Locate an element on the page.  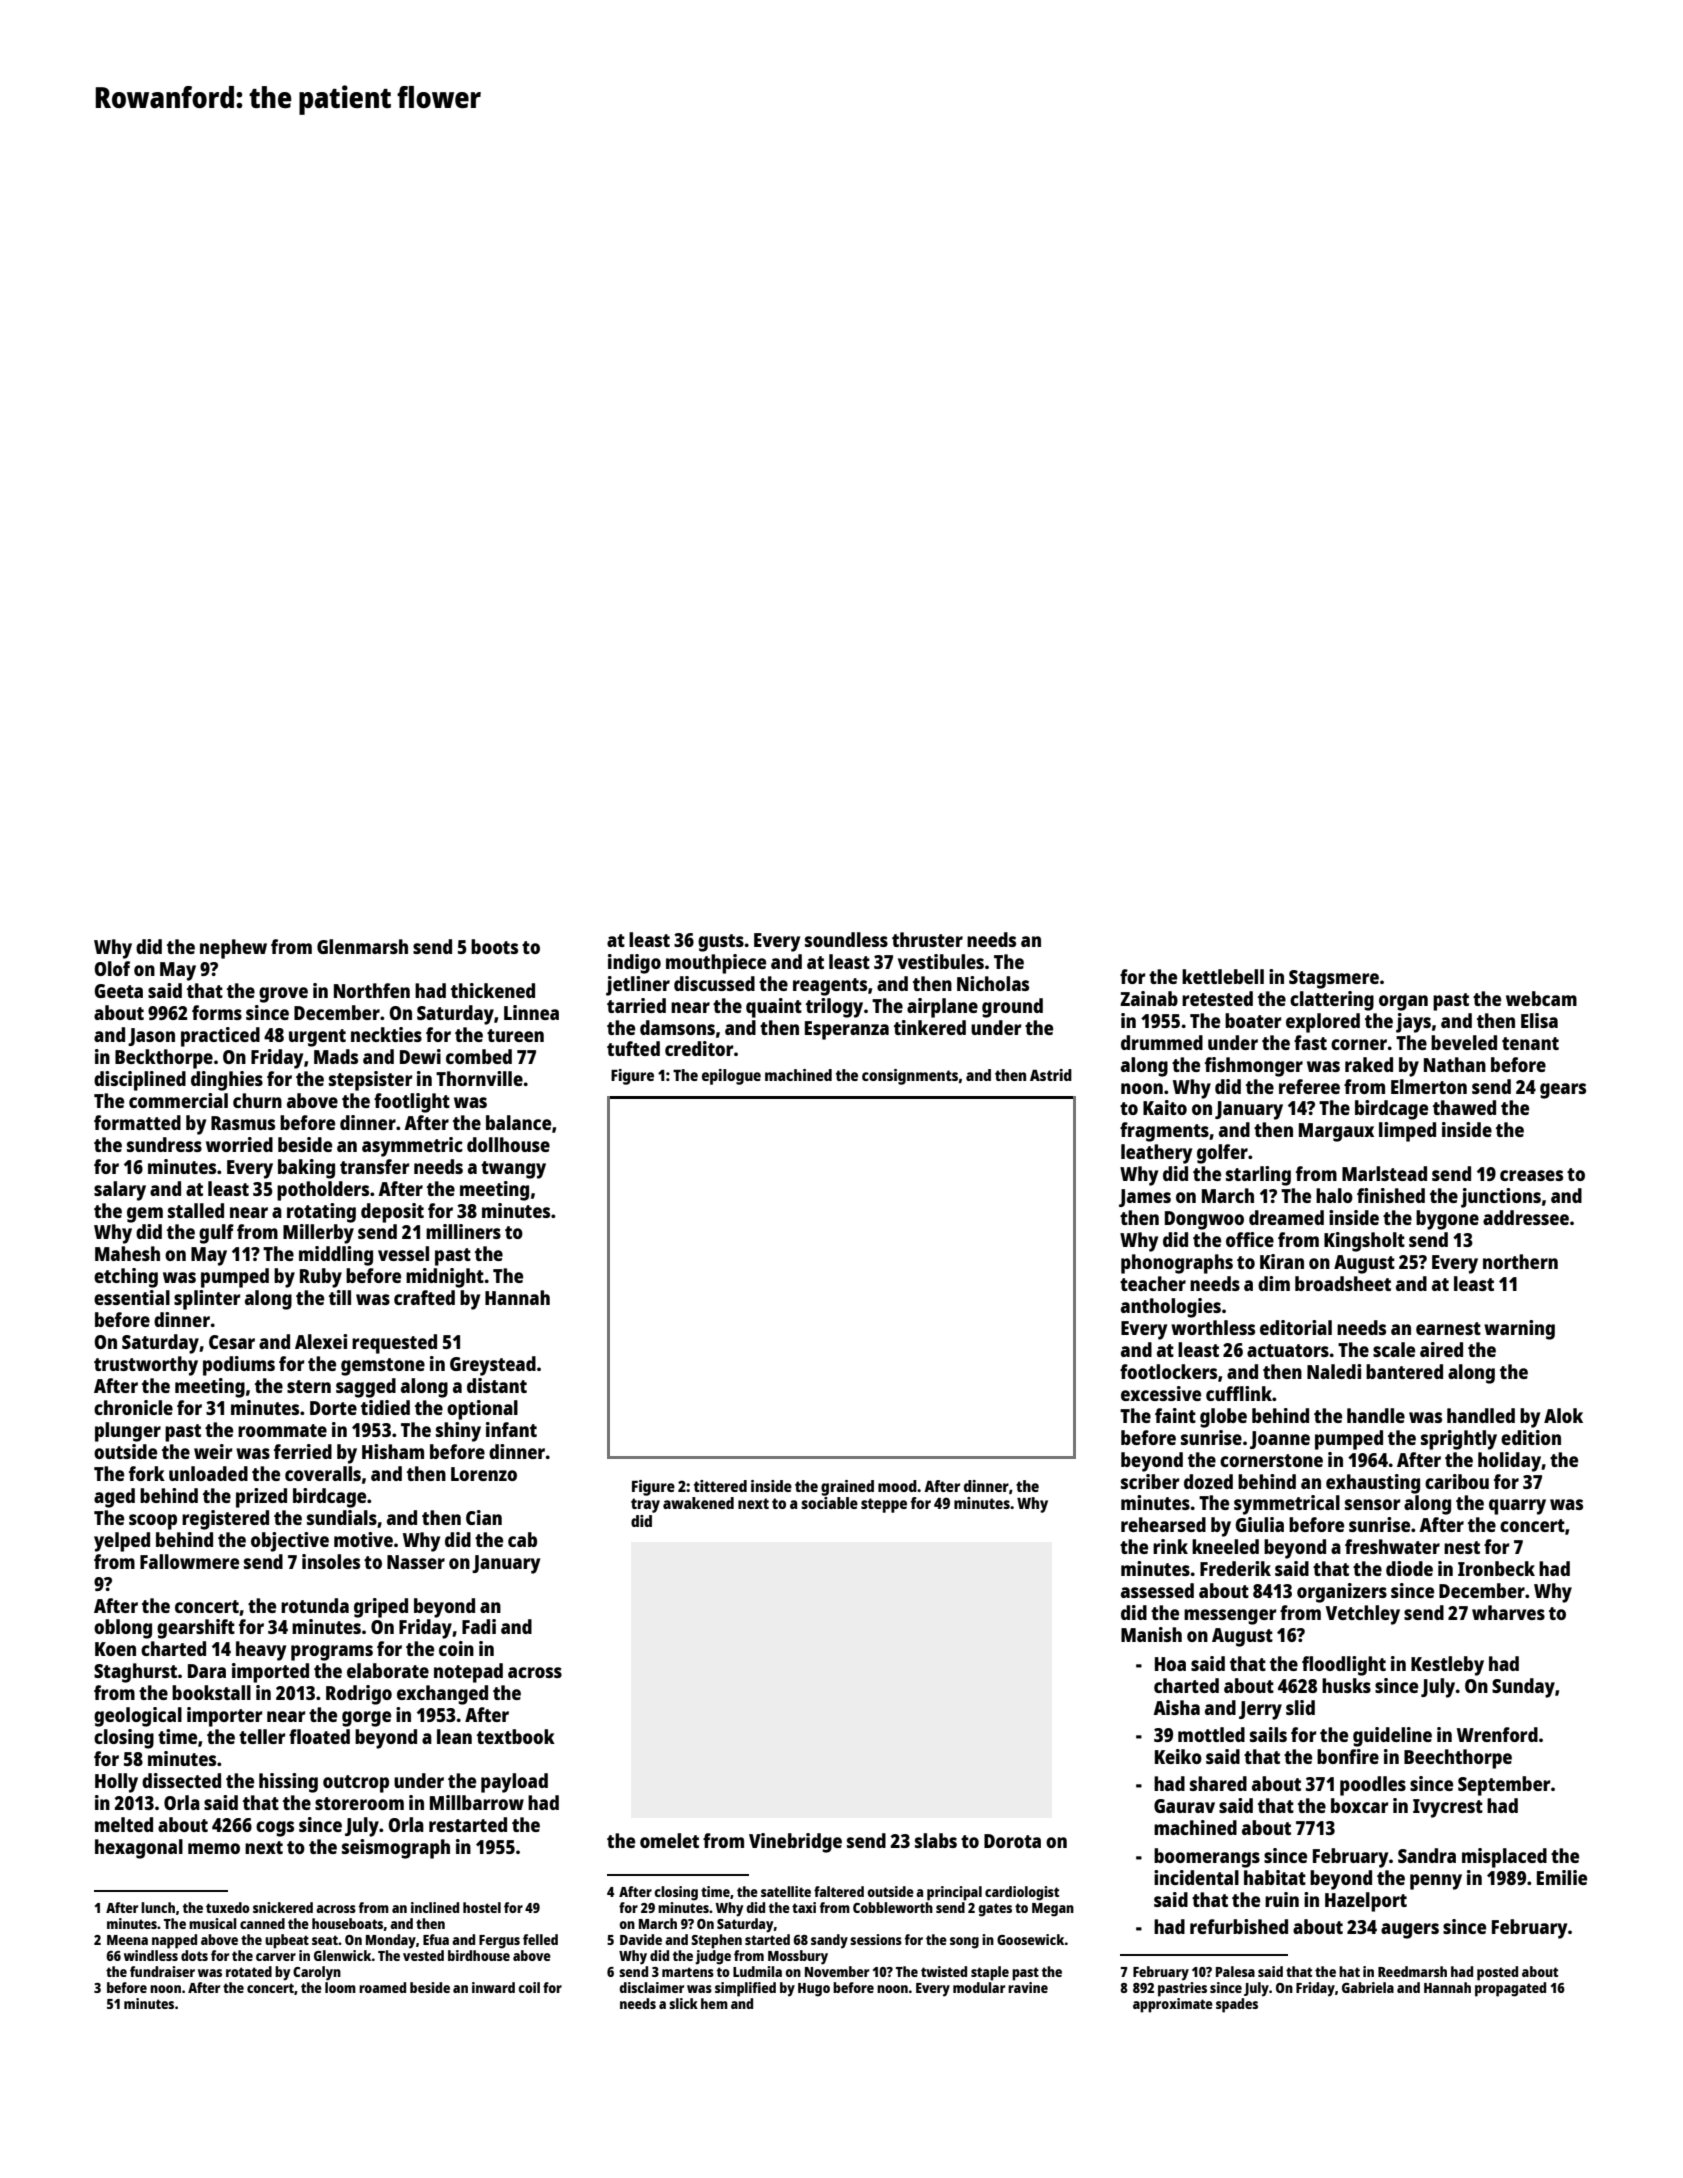
sensor is located at coordinates (1373, 1504).
